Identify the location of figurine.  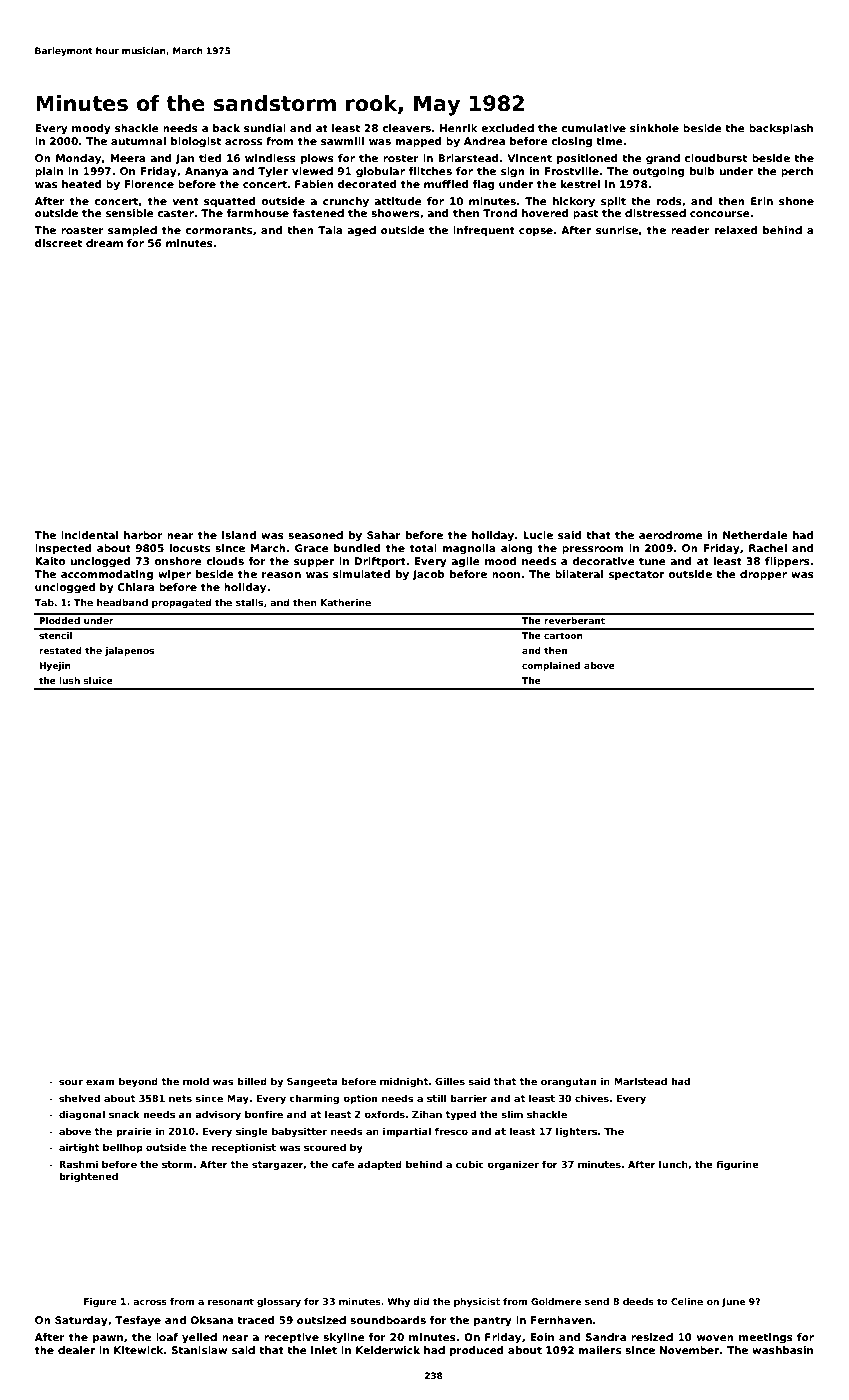
(737, 1165).
